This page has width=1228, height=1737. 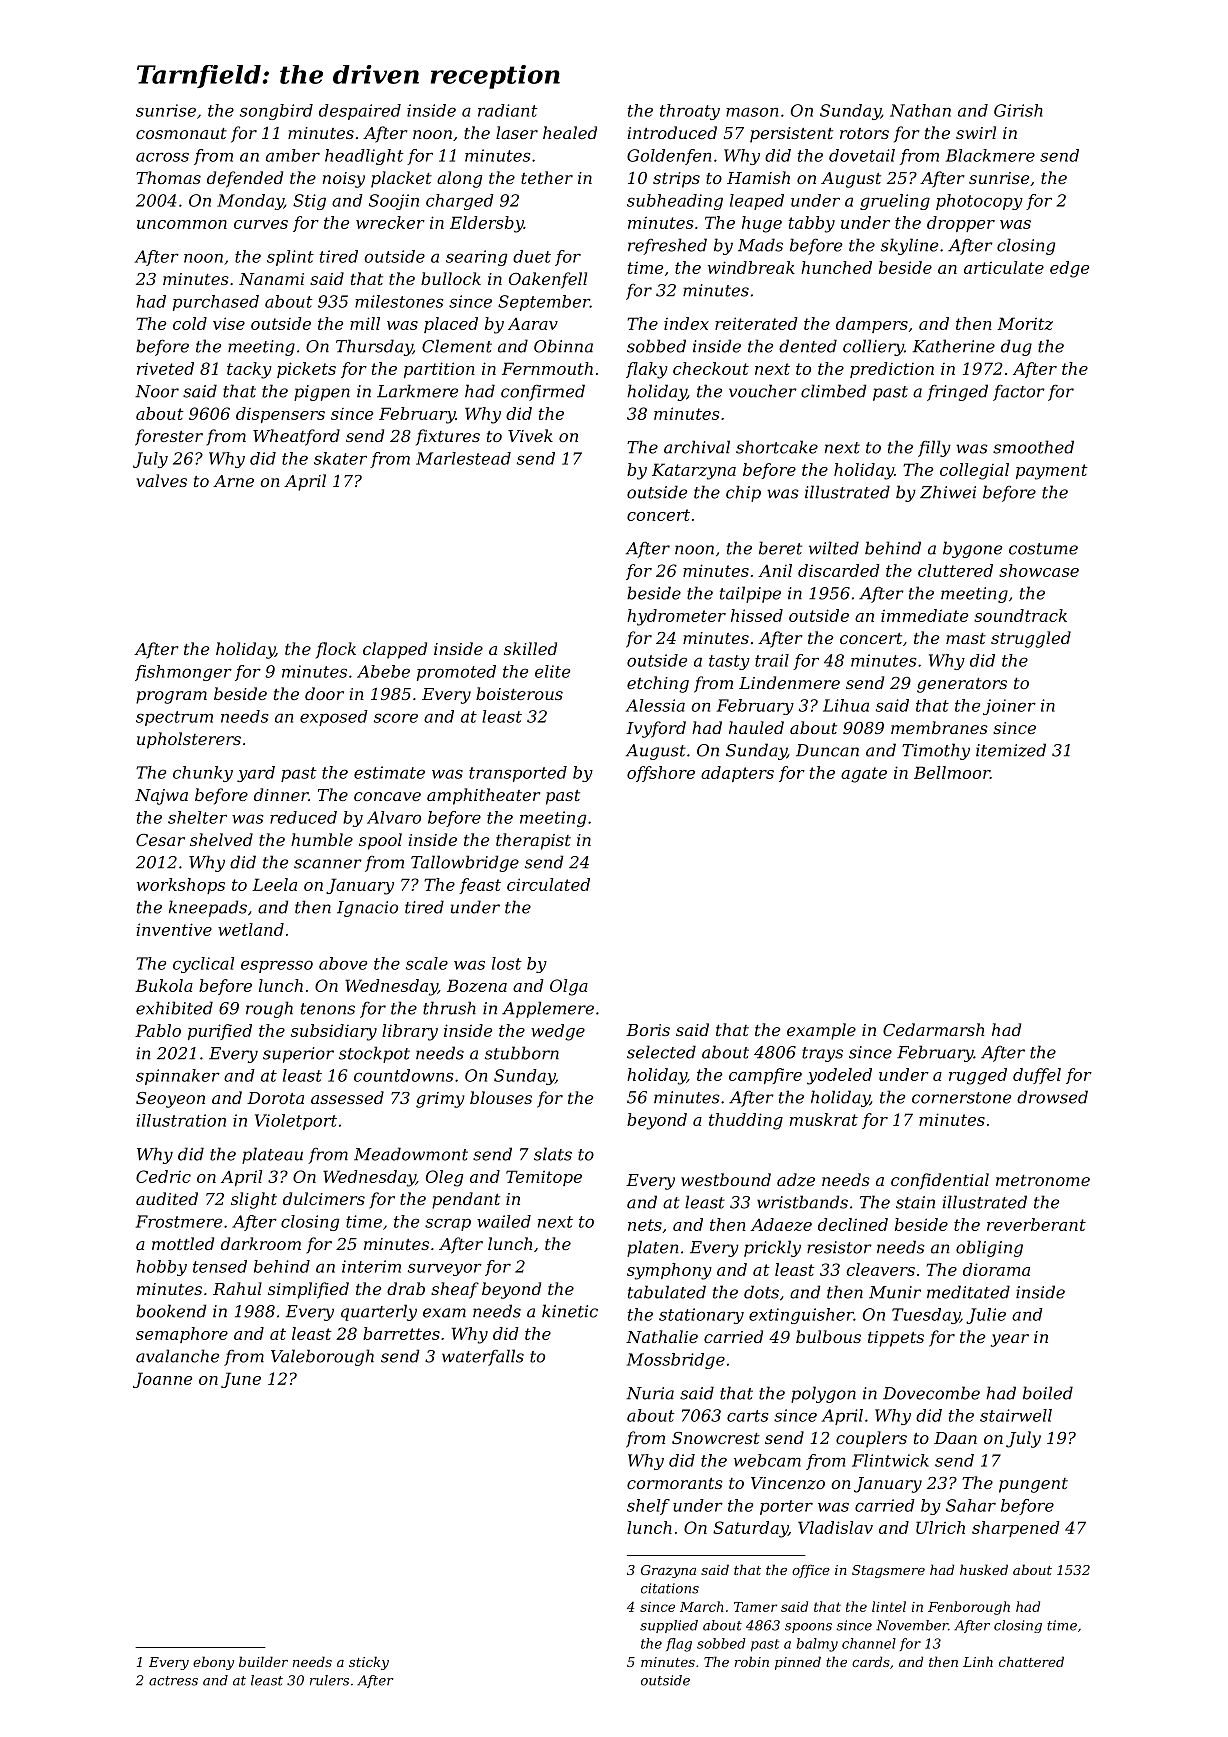 I want to click on sticky, so click(x=369, y=1663).
